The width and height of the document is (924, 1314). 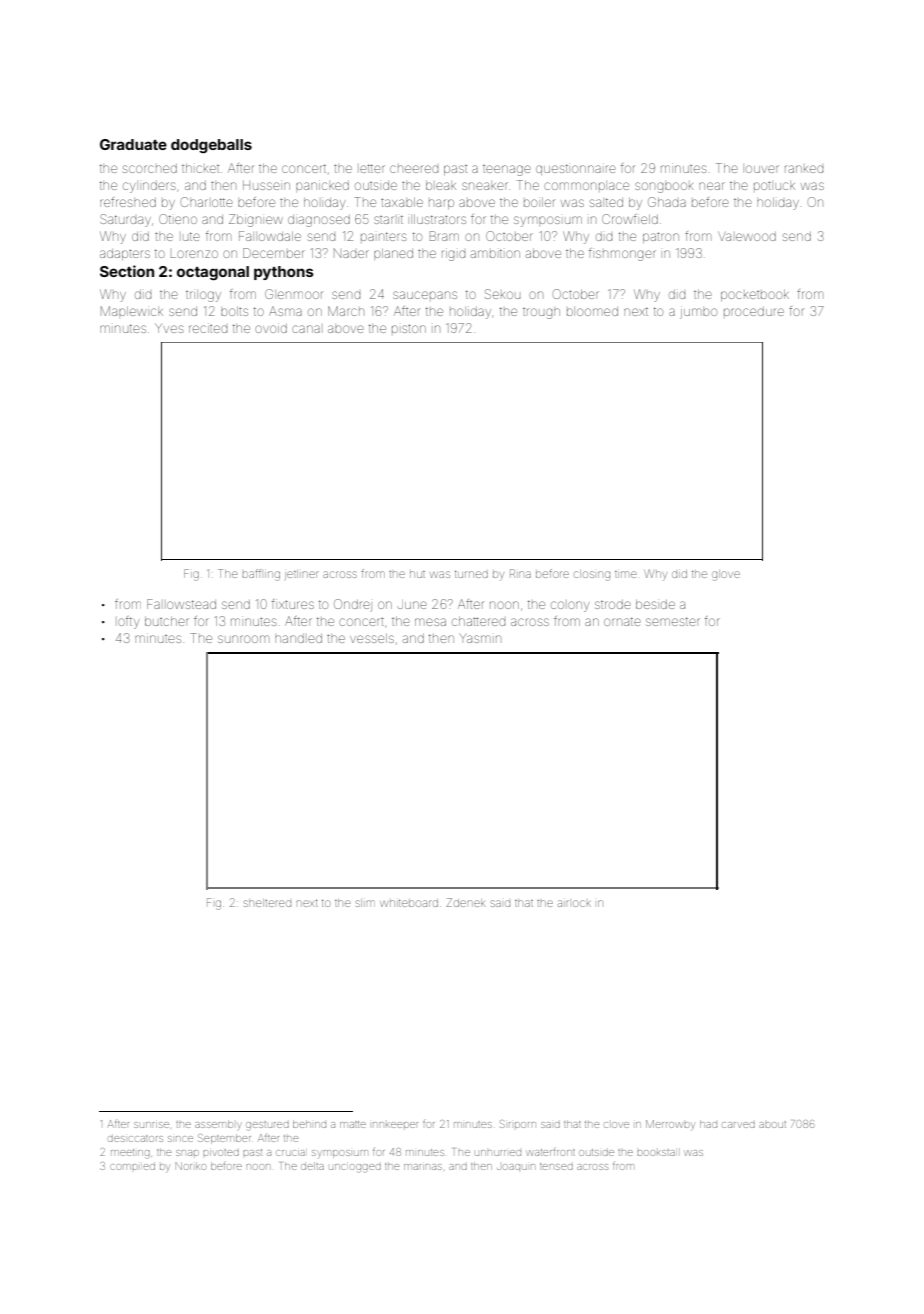 What do you see at coordinates (698, 312) in the document?
I see `jumbo` at bounding box center [698, 312].
